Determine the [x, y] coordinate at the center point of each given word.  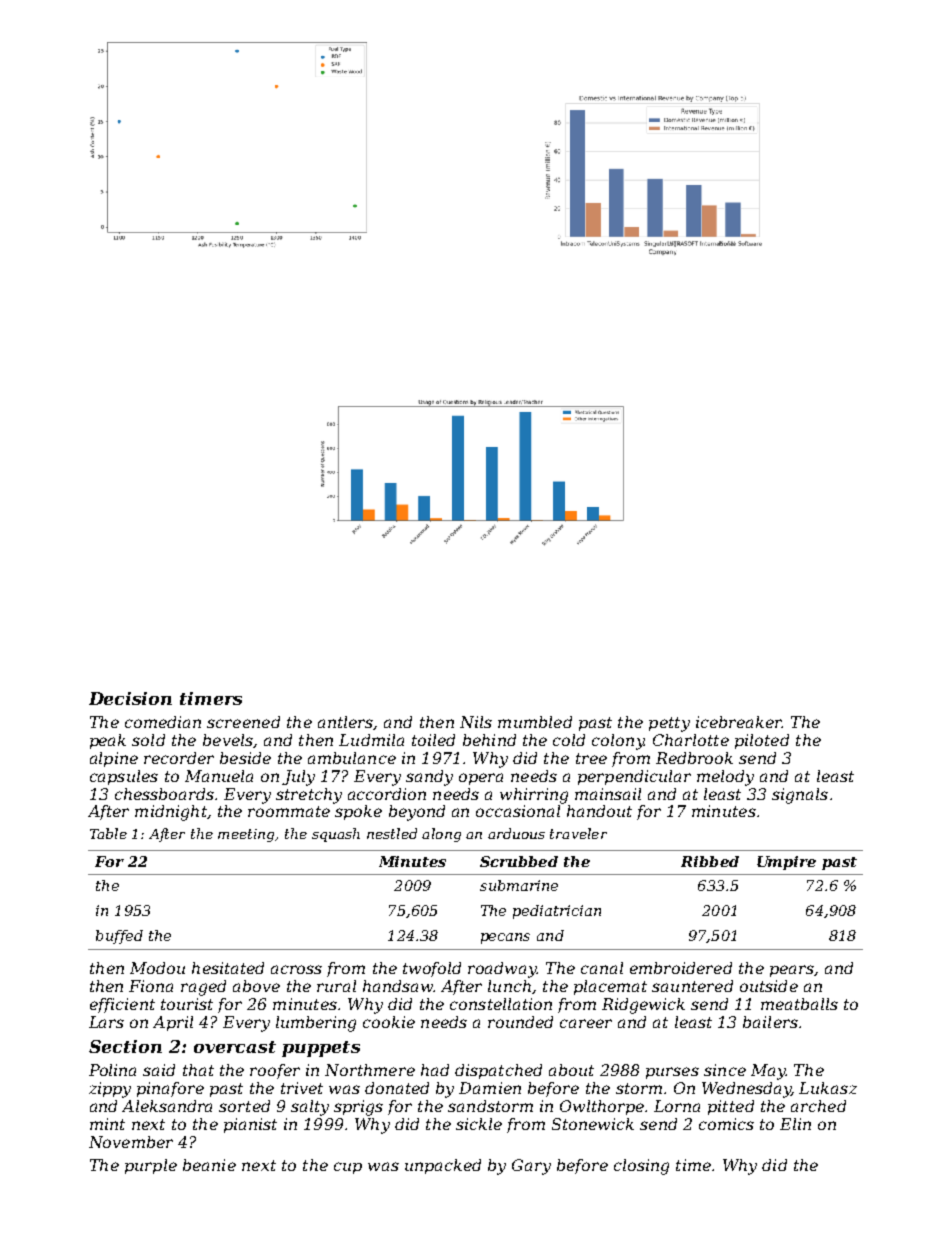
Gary [531, 1167]
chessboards [164, 794]
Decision [130, 698]
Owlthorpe [602, 1107]
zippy [110, 1090]
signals [800, 796]
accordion [387, 794]
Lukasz [828, 1088]
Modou [157, 968]
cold [569, 740]
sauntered [692, 986]
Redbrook [694, 758]
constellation [501, 1004]
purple [151, 1166]
